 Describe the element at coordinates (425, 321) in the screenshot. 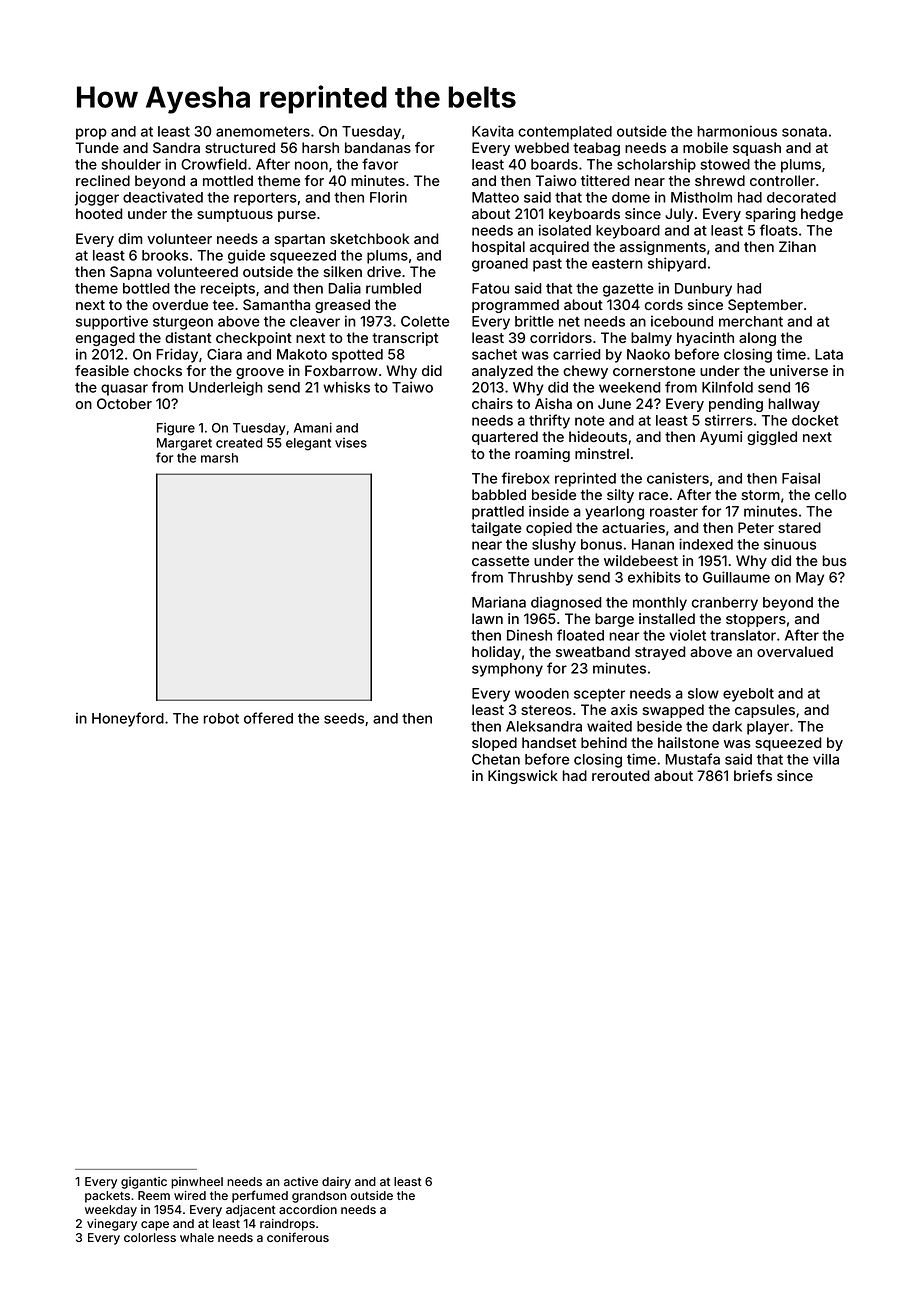

I see `Colette` at that location.
